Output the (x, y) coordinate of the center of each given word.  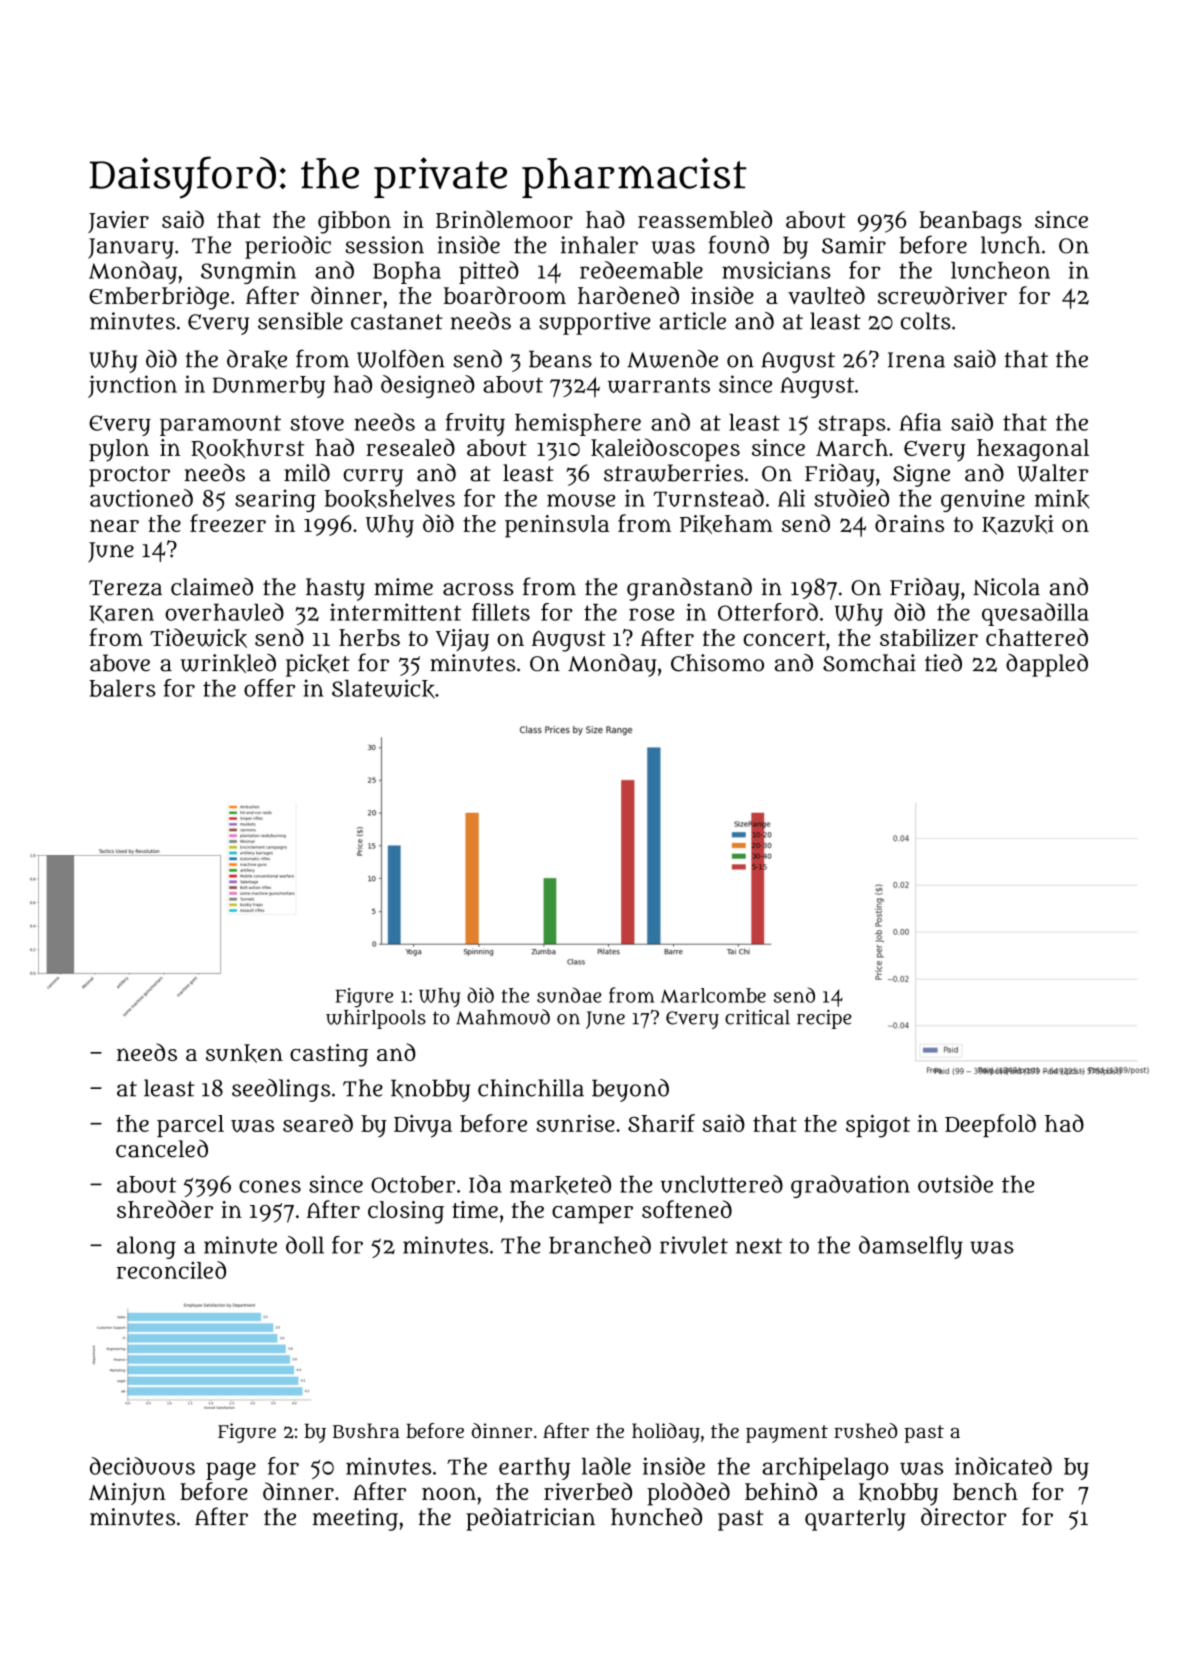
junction (132, 386)
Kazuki (1018, 525)
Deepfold (990, 1125)
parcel (190, 1126)
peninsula (557, 526)
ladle (606, 1466)
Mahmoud (503, 1017)
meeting (355, 1519)
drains (909, 523)
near (114, 525)
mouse (581, 500)
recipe (824, 1019)
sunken (244, 1053)
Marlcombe (713, 995)
